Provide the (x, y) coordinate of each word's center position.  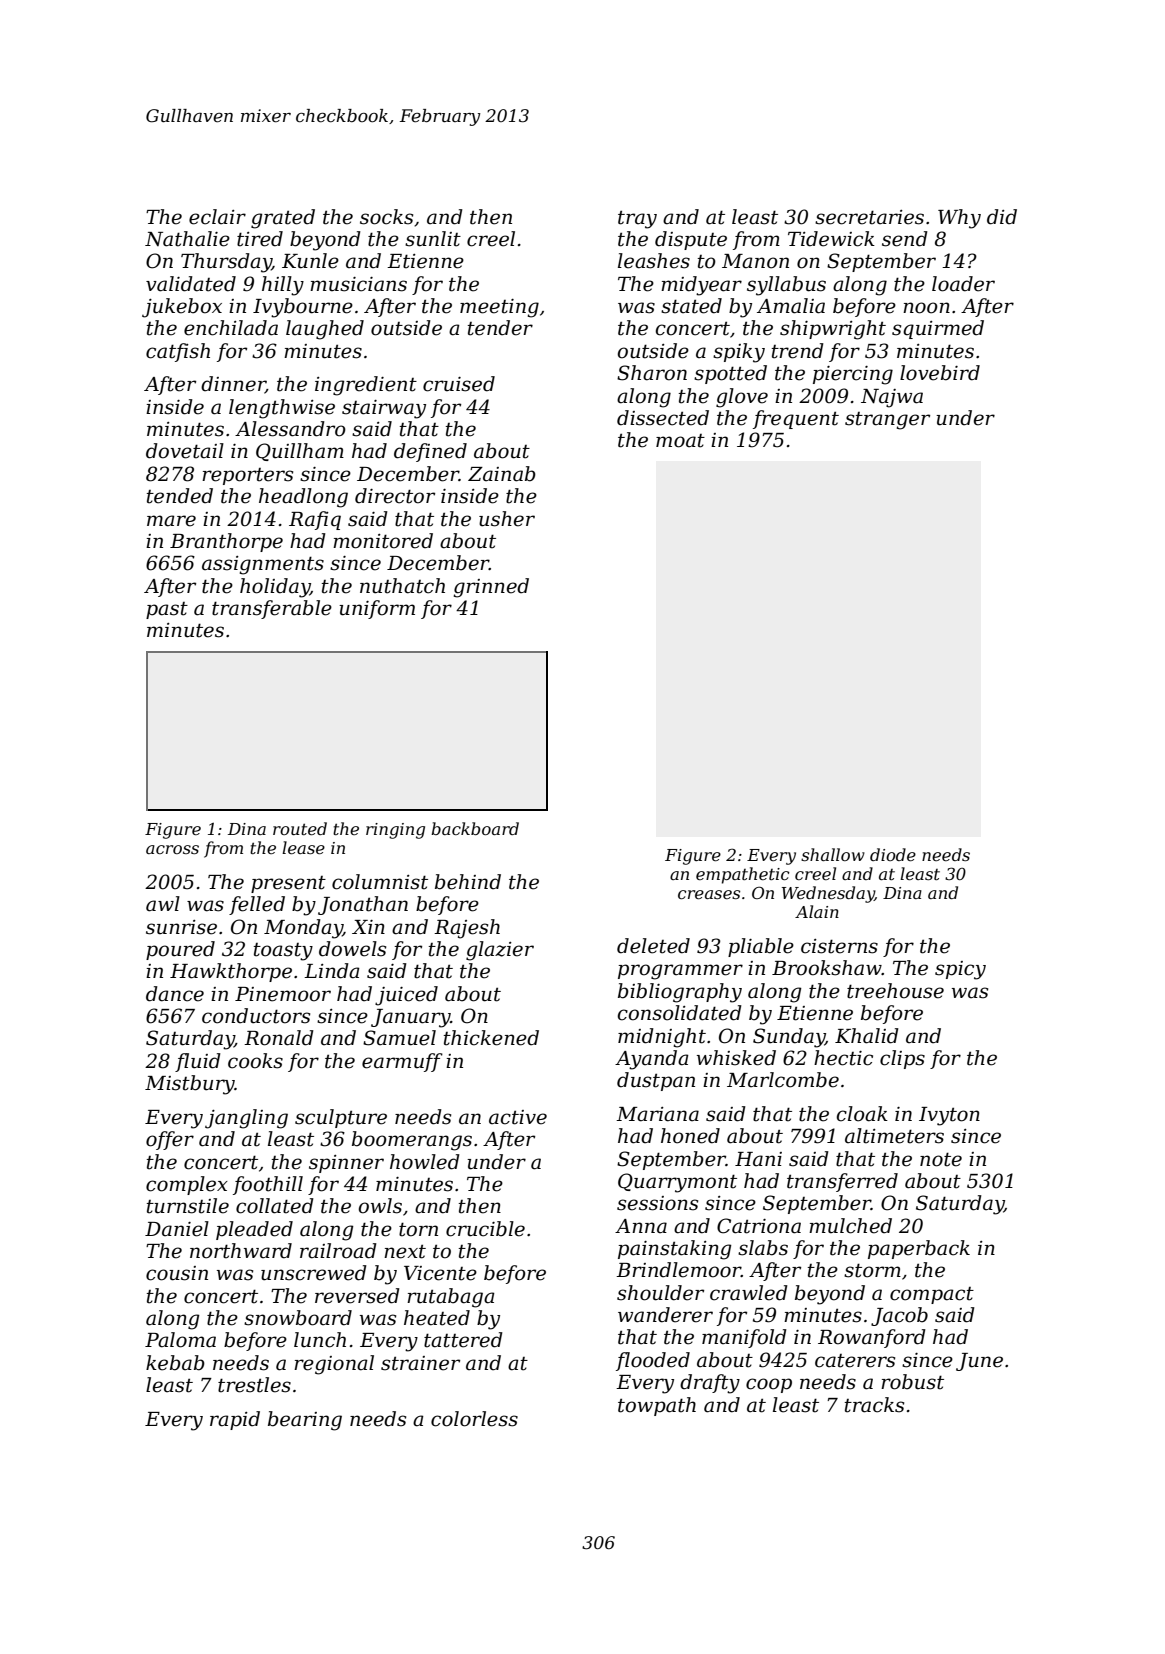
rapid (235, 1420)
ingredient (366, 386)
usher (507, 519)
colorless (474, 1419)
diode (893, 854)
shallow (833, 854)
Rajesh (467, 929)
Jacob (899, 1316)
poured (180, 950)
